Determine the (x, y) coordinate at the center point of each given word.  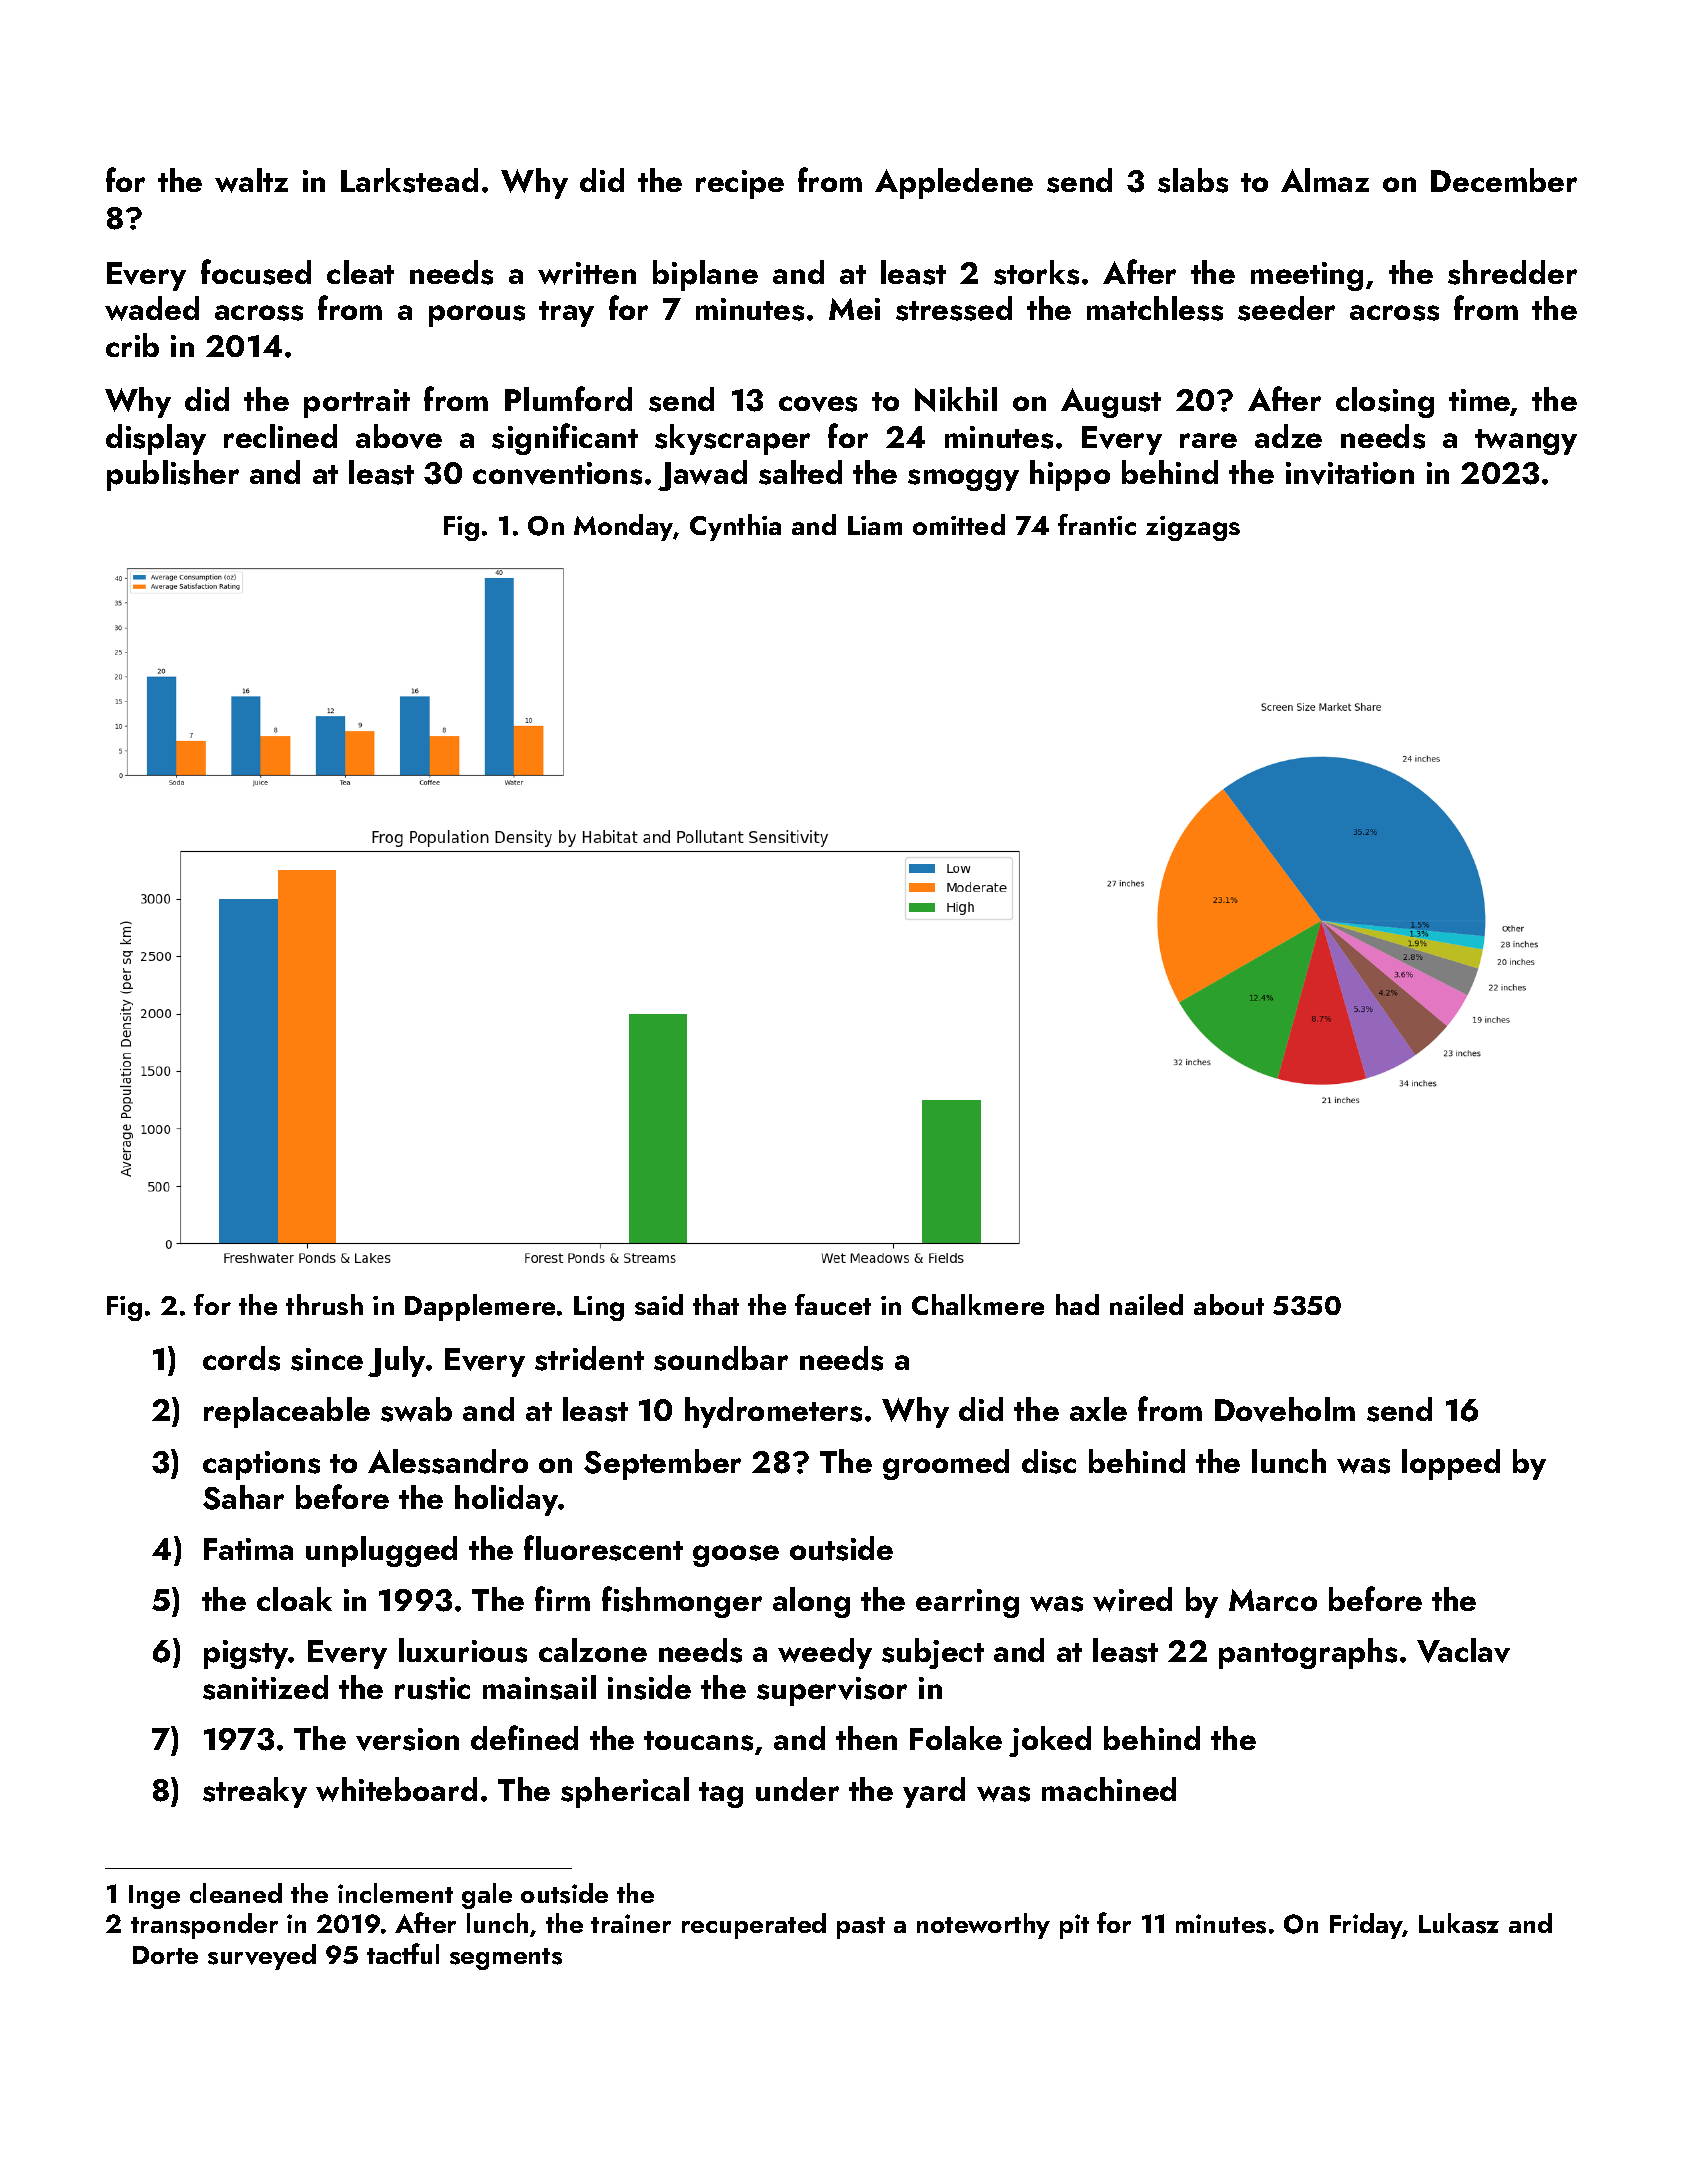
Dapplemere (480, 1307)
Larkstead (409, 180)
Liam (875, 525)
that (716, 1304)
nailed (1146, 1304)
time (1479, 400)
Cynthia (735, 527)
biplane (705, 275)
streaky (255, 1792)
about (1229, 1304)
